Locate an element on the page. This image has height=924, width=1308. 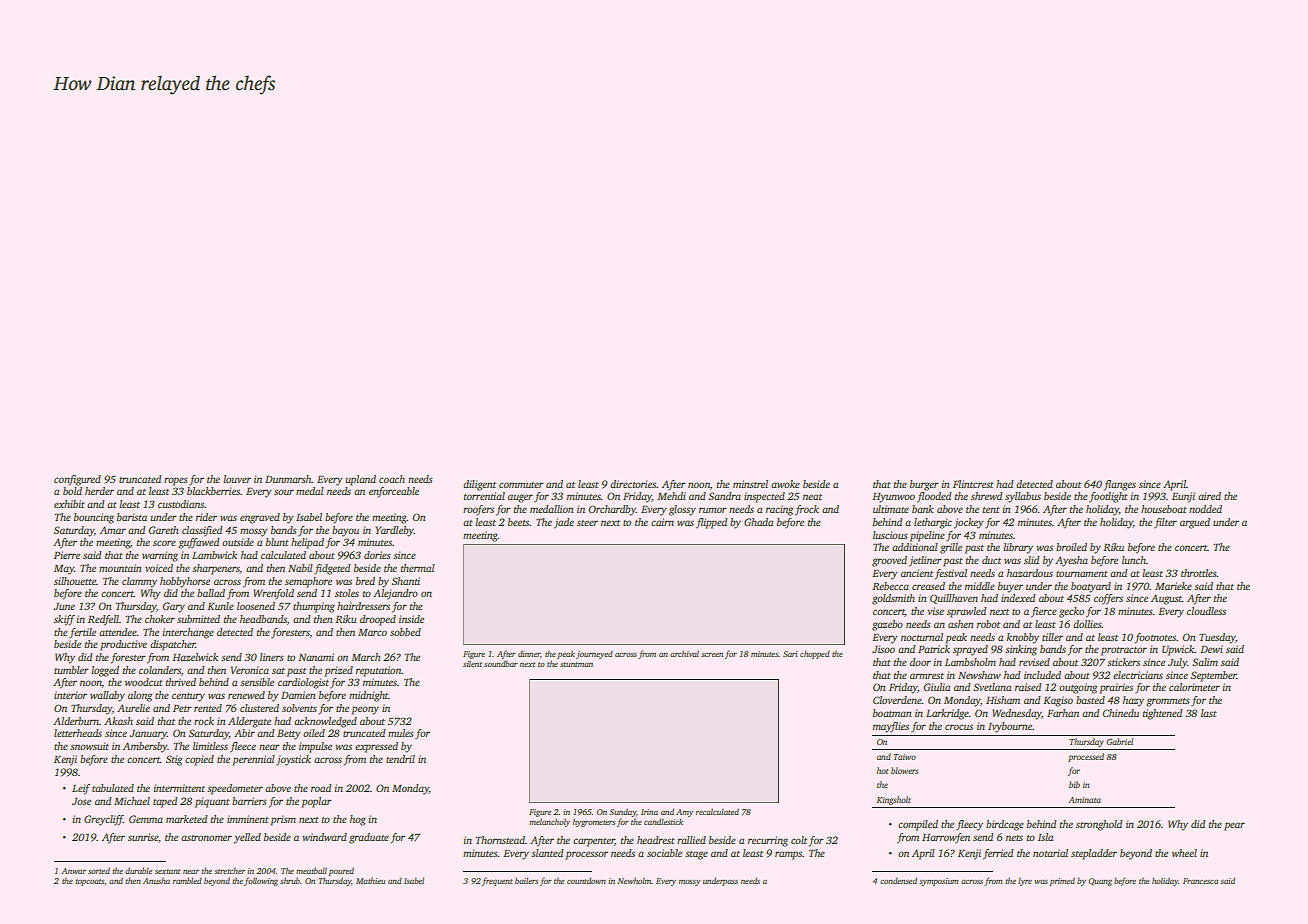
louver is located at coordinates (237, 479).
